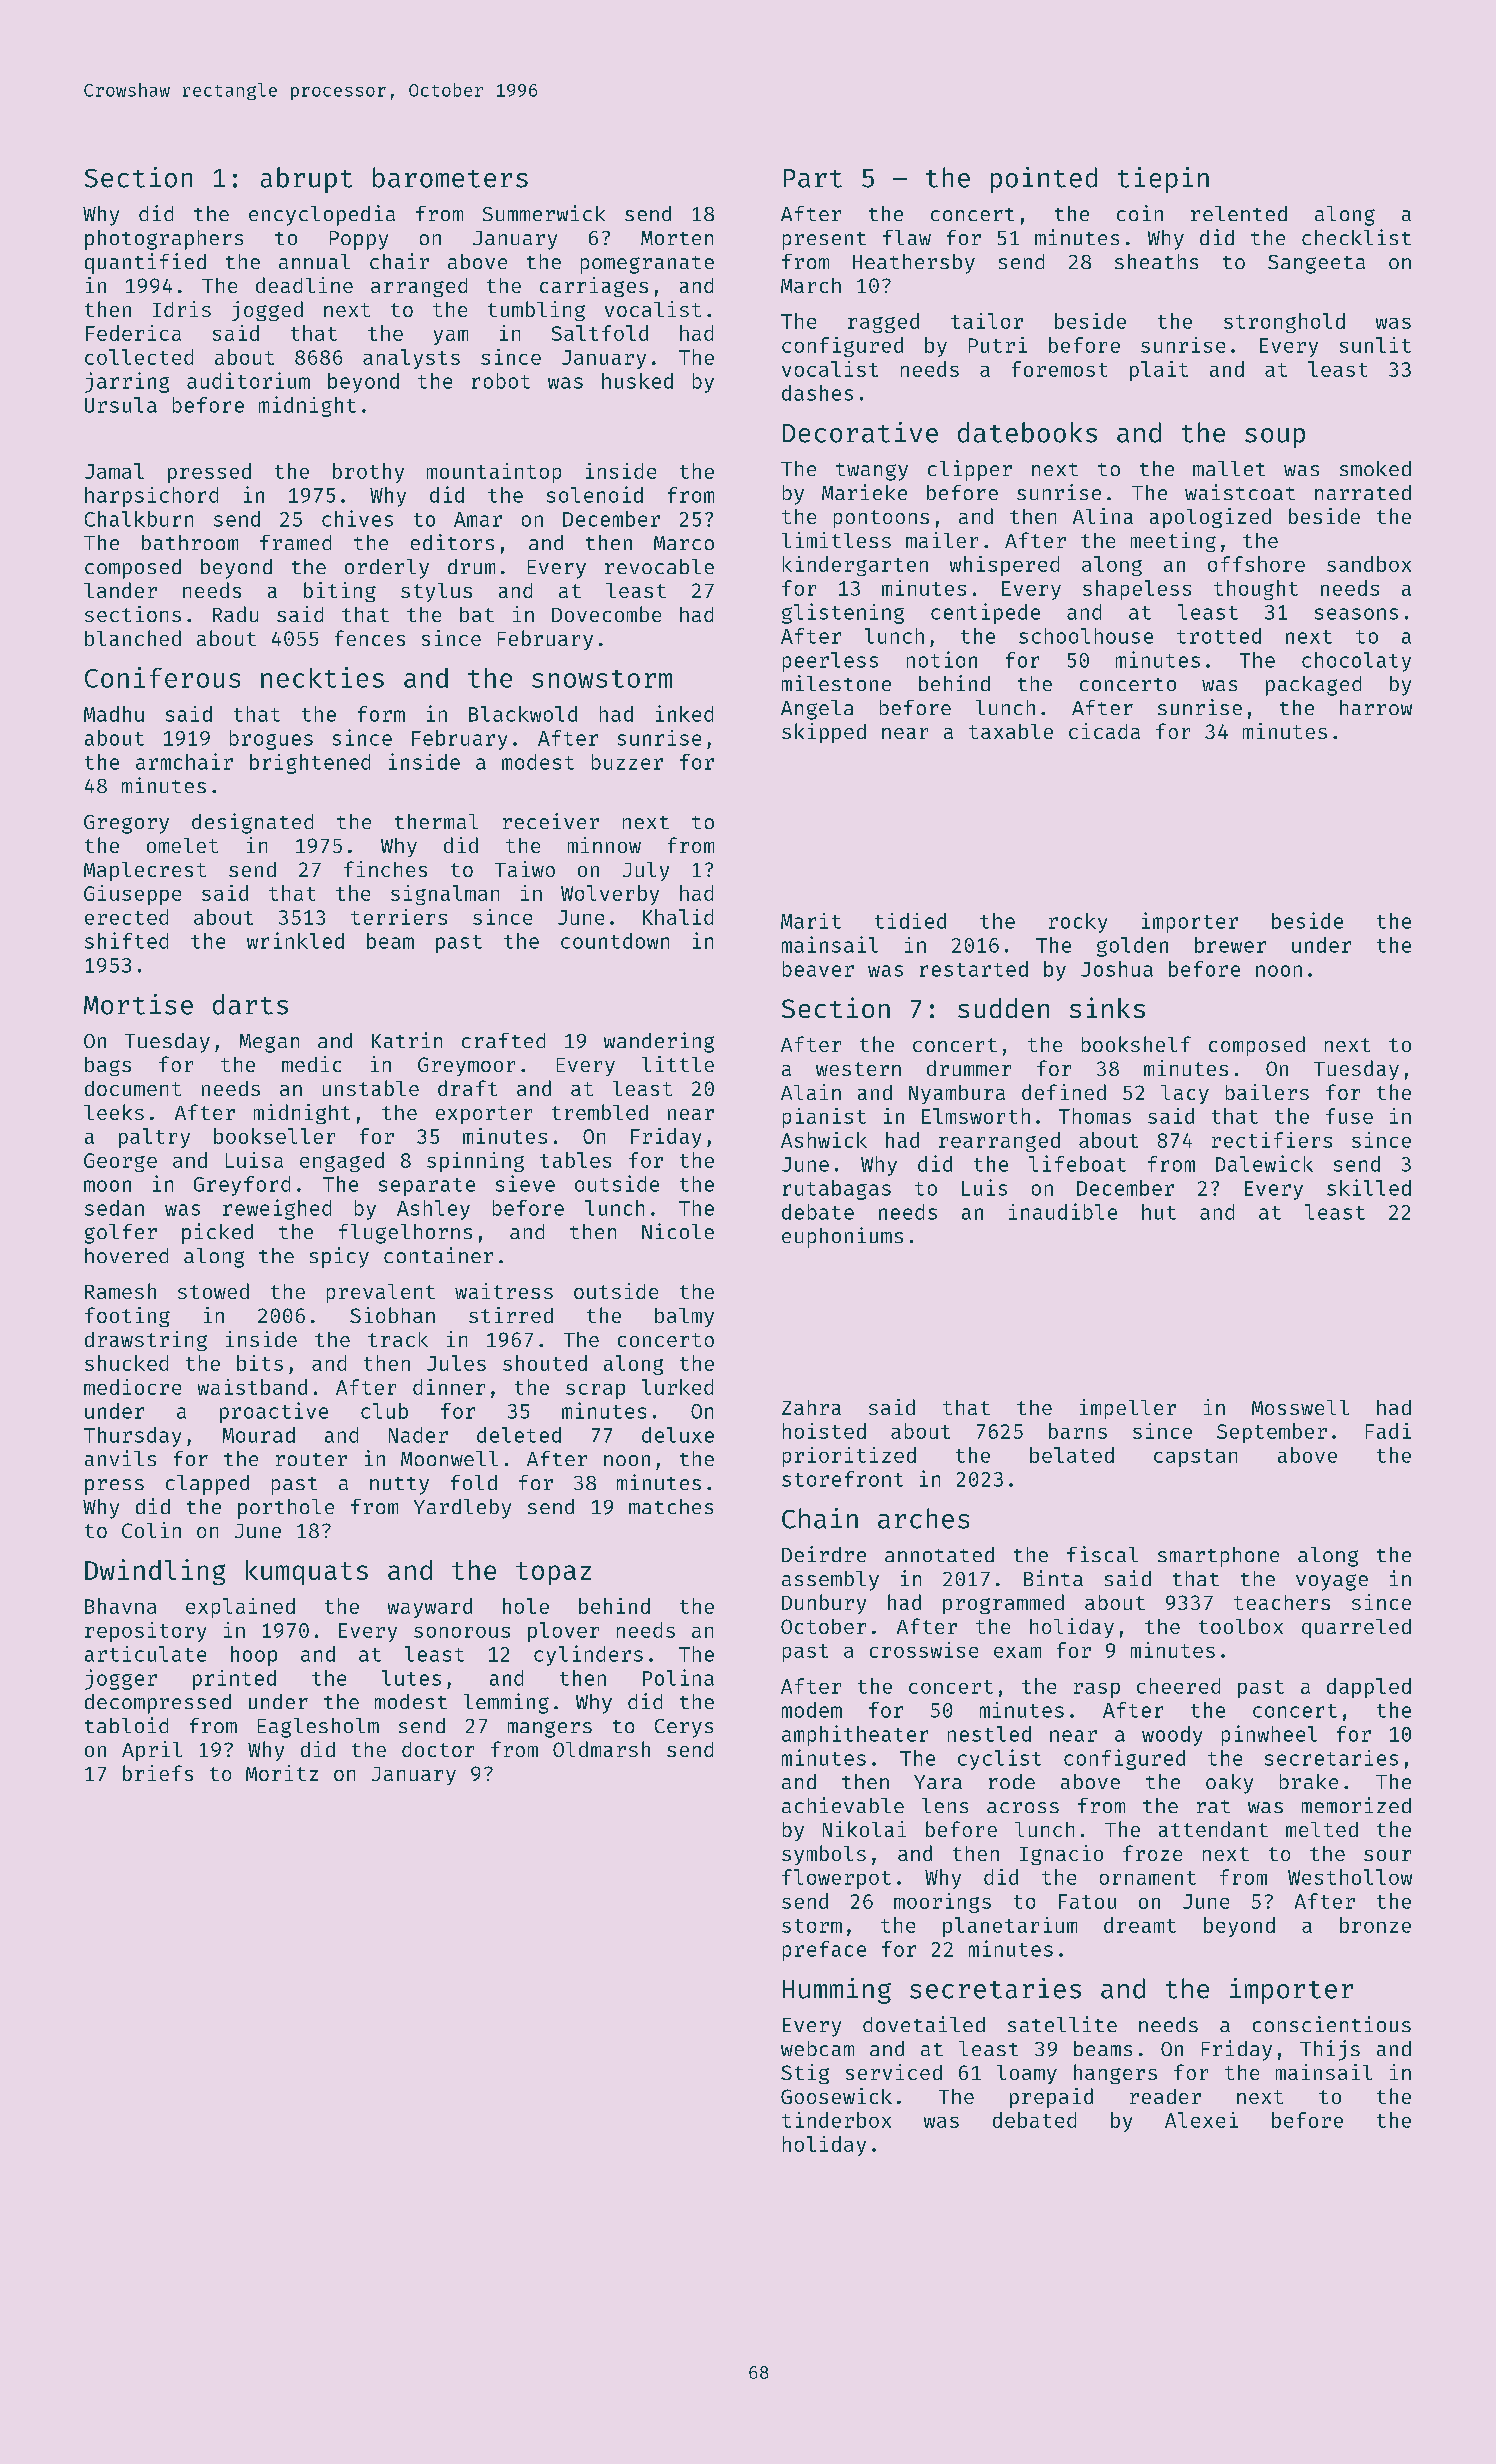 This page has width=1496, height=2464. I want to click on Nicole, so click(678, 1231).
